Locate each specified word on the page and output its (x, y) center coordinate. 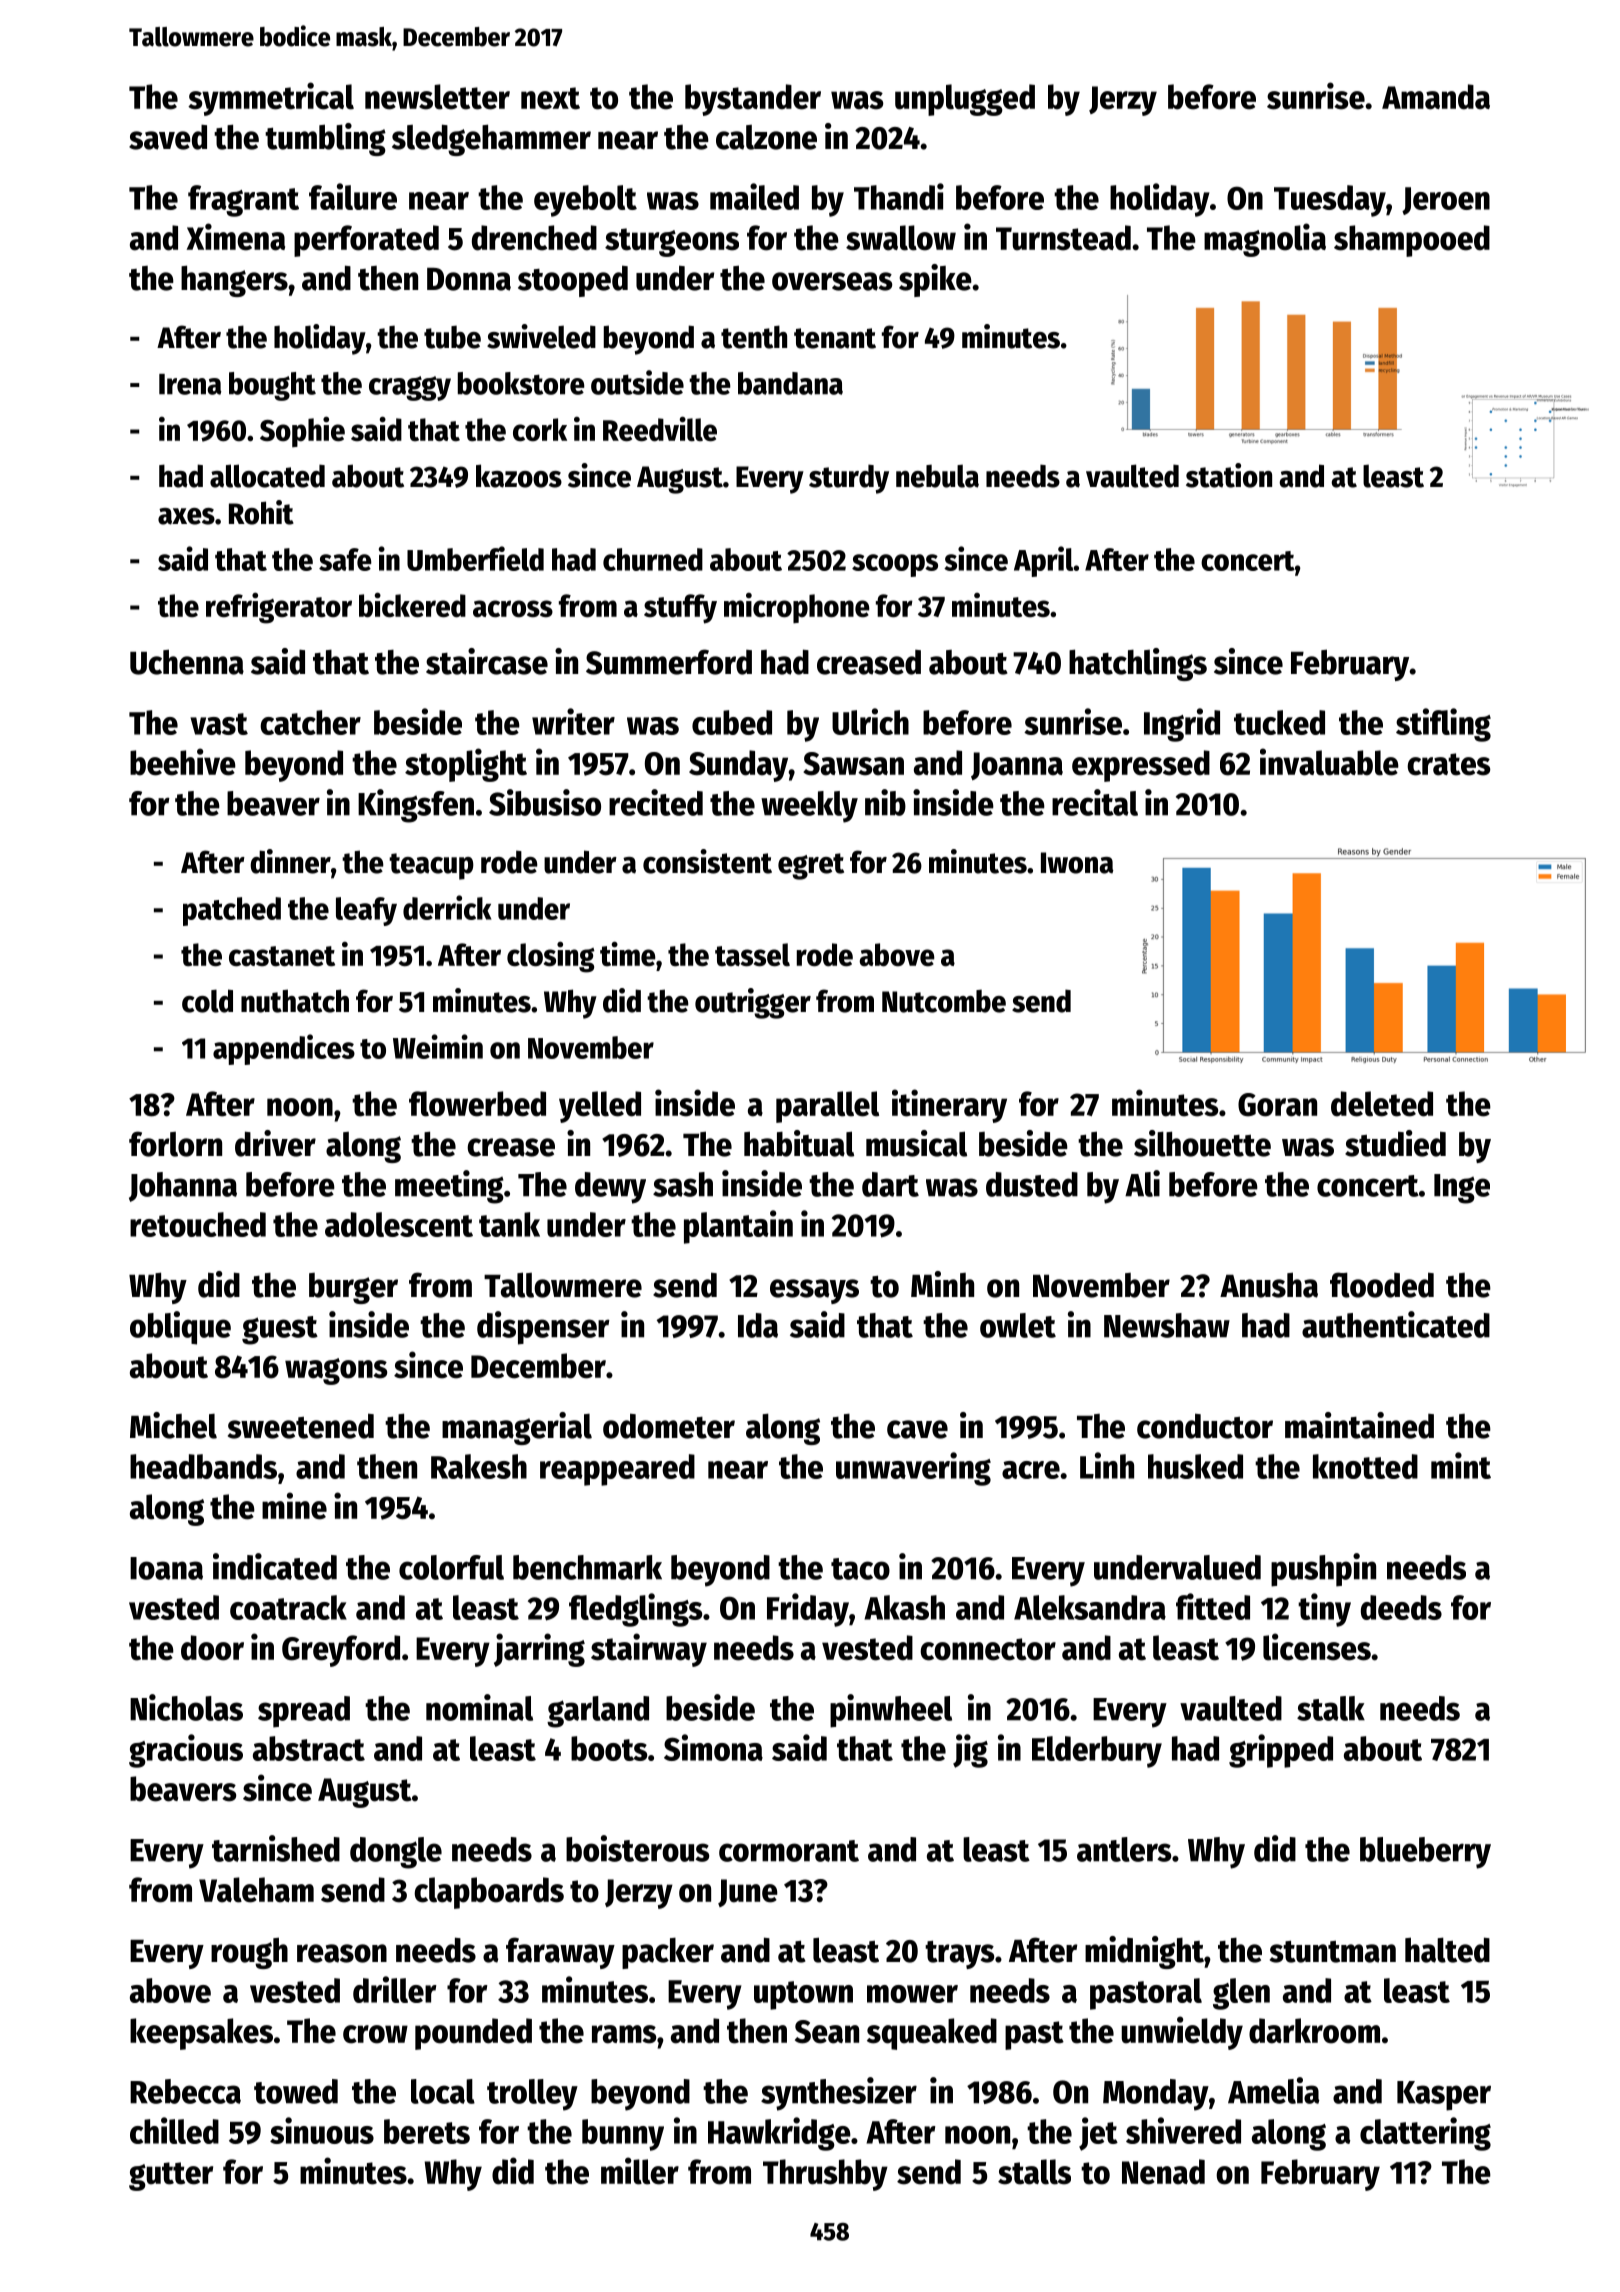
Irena (190, 384)
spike (935, 280)
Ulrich (870, 721)
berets (427, 2131)
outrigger (753, 1003)
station (1229, 475)
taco (860, 1569)
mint (1461, 1465)
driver (275, 1143)
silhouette (1202, 1143)
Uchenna (187, 662)
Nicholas (186, 1707)
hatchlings (1138, 664)
